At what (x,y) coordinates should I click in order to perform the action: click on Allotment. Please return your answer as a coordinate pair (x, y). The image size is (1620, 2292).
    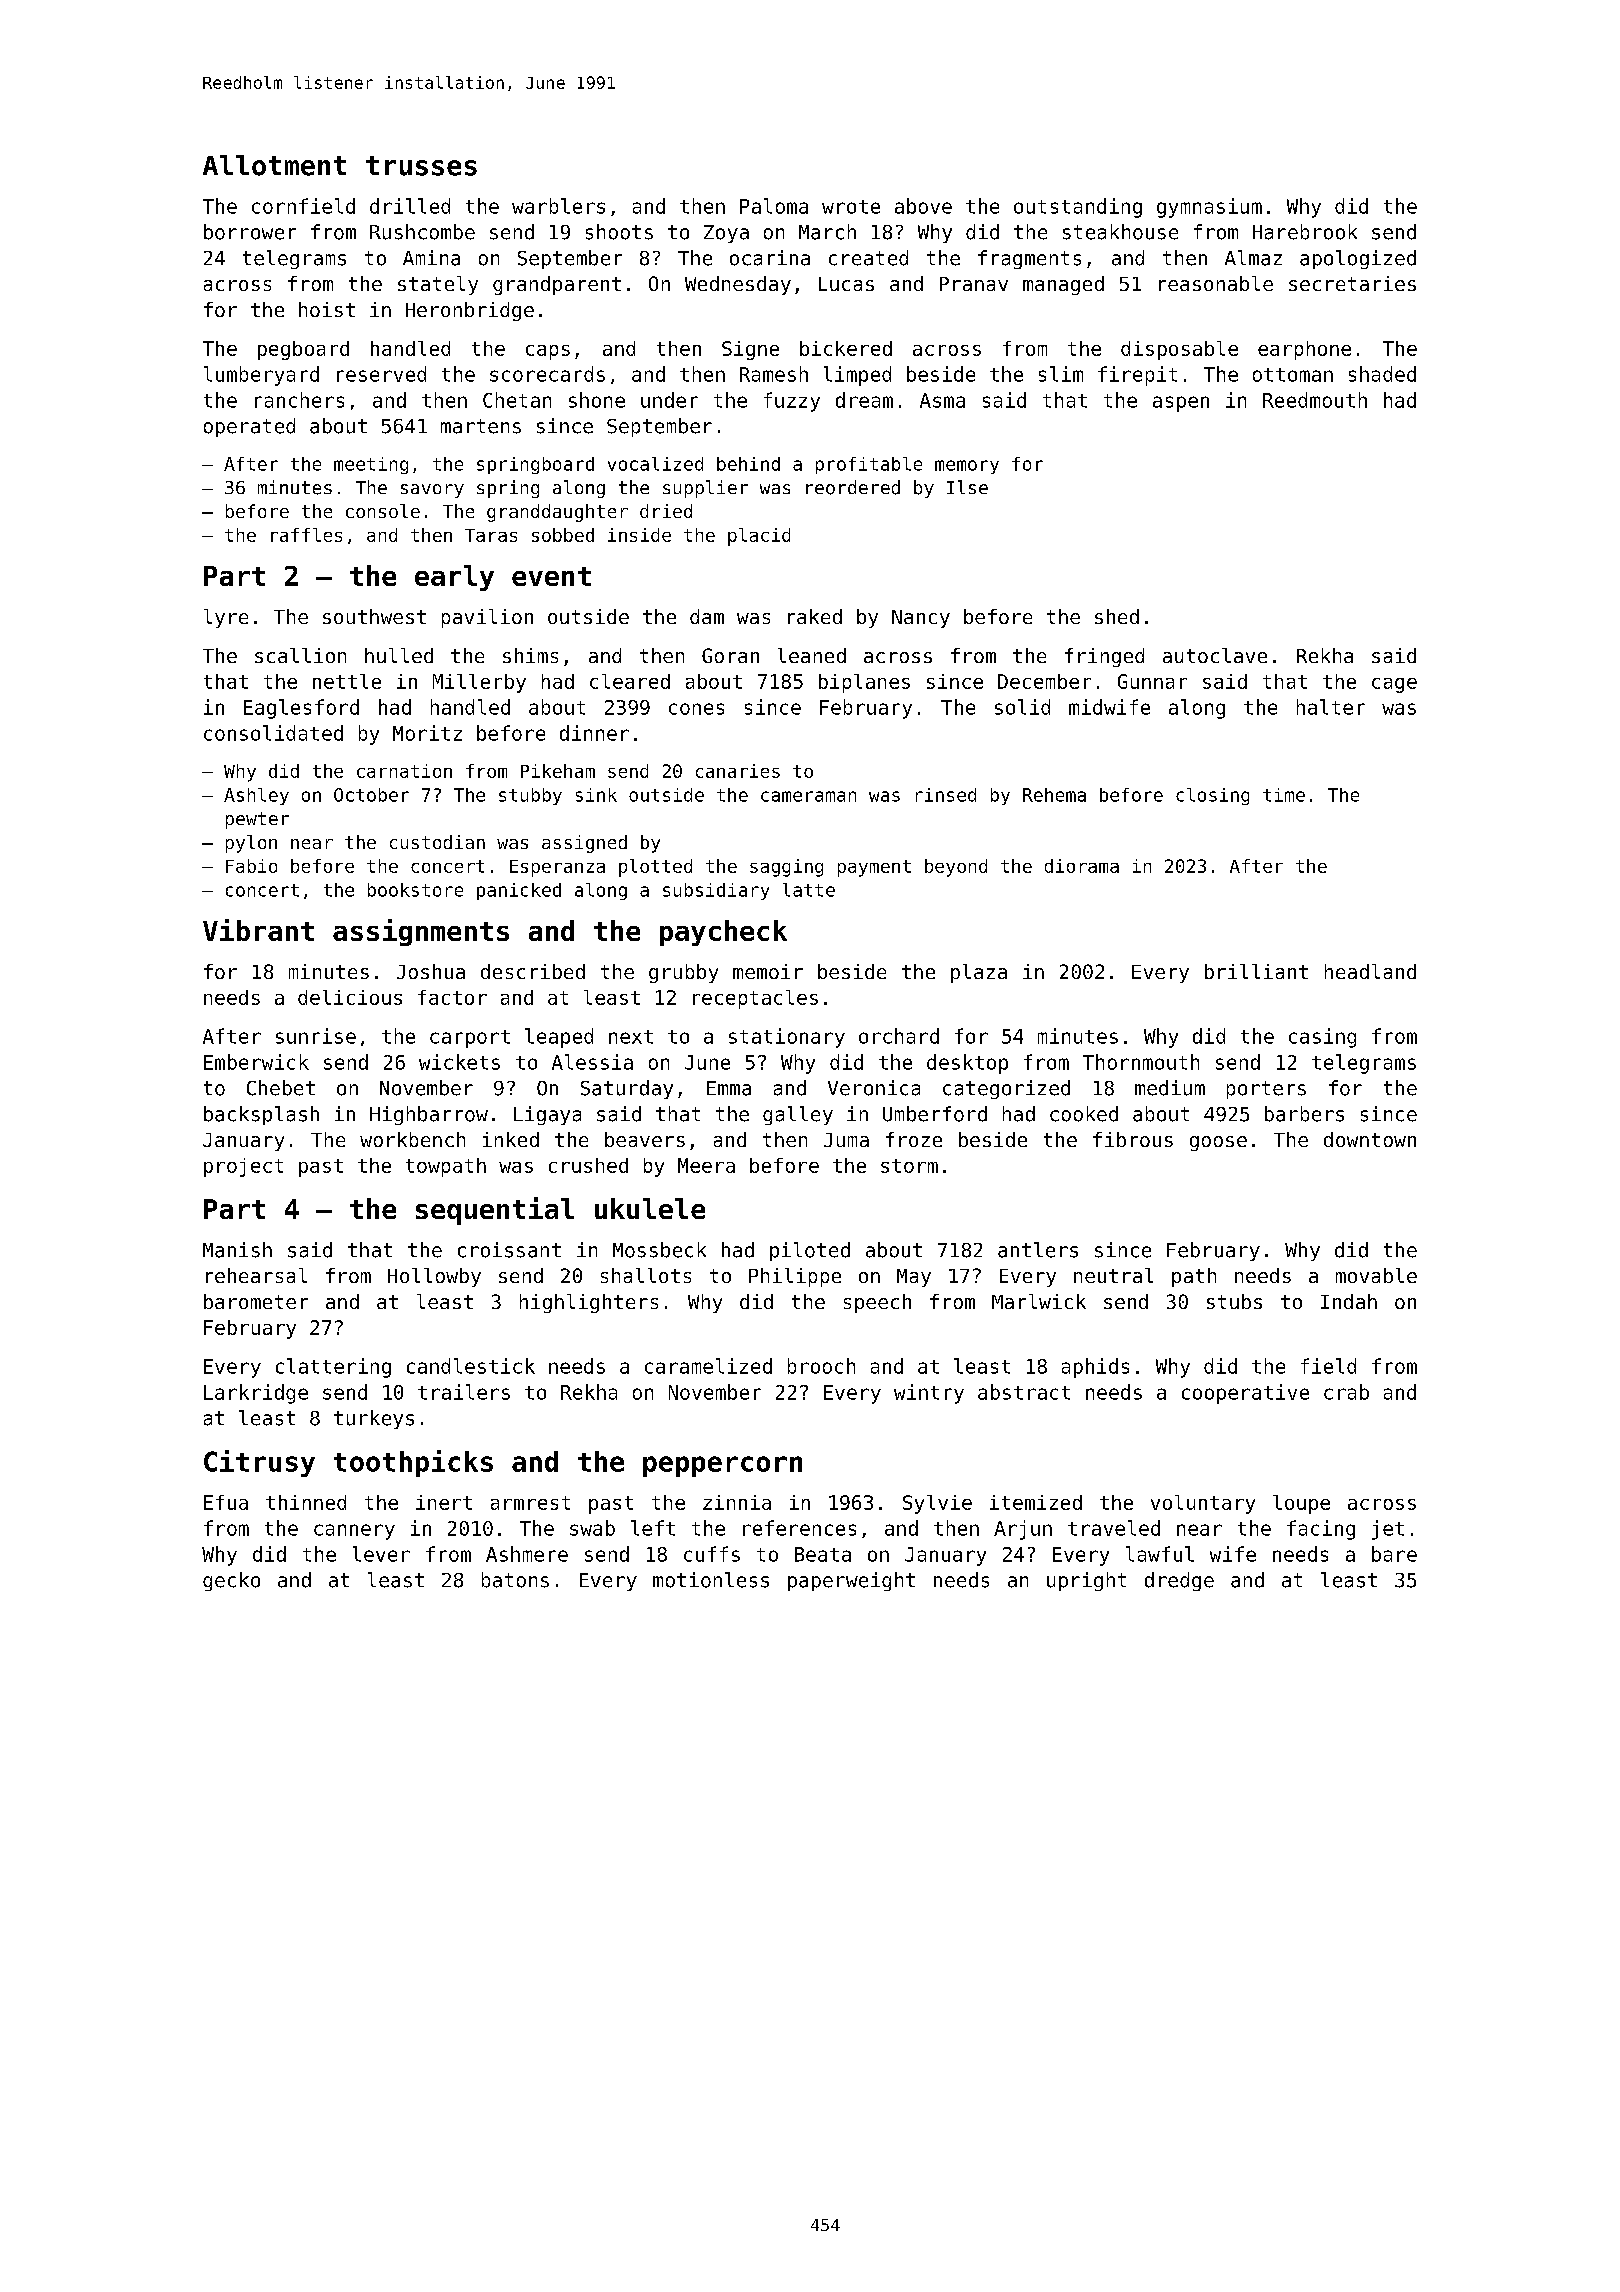
    Looking at the image, I should click on (274, 165).
